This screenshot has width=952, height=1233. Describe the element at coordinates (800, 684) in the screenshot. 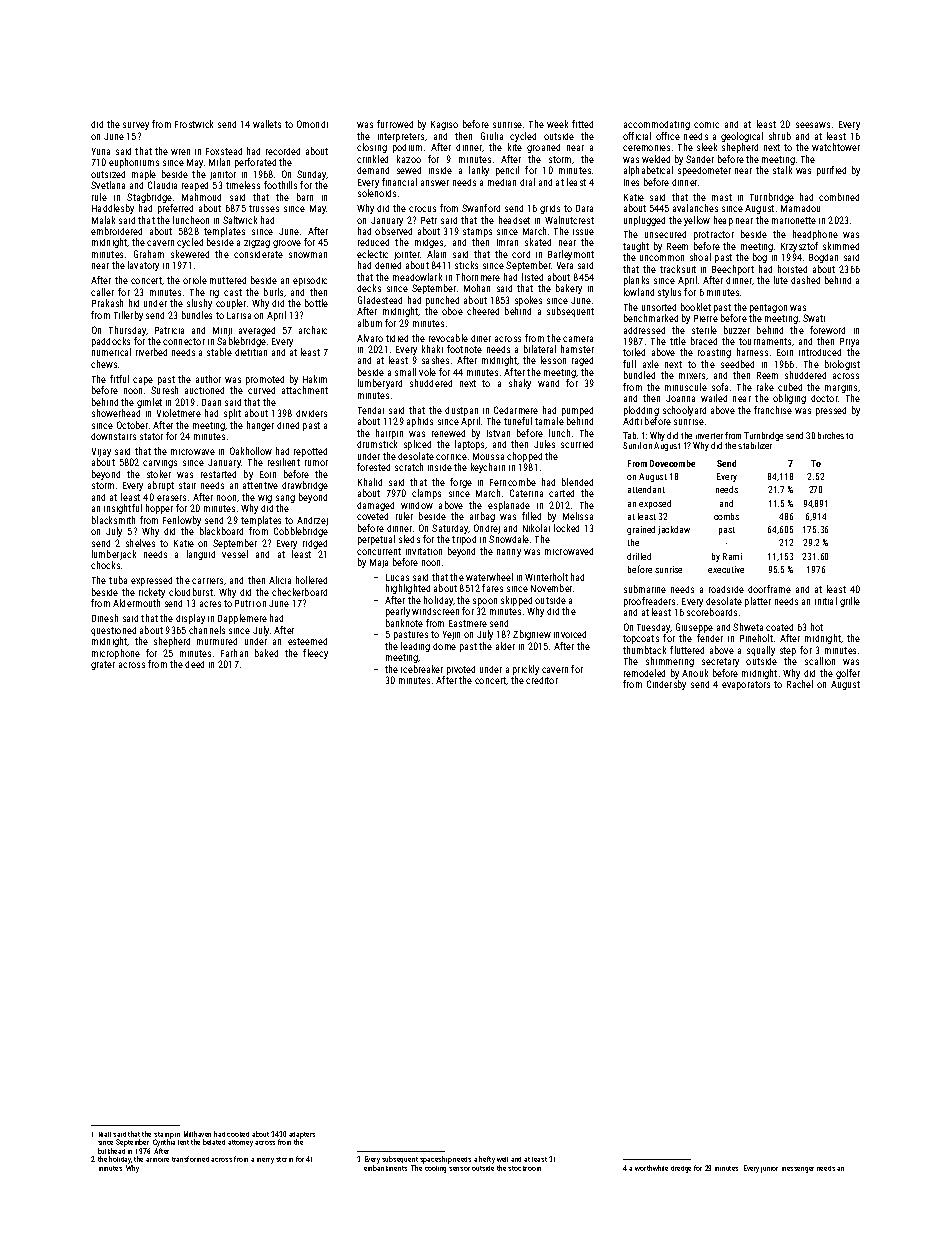

I see `Rachel` at that location.
